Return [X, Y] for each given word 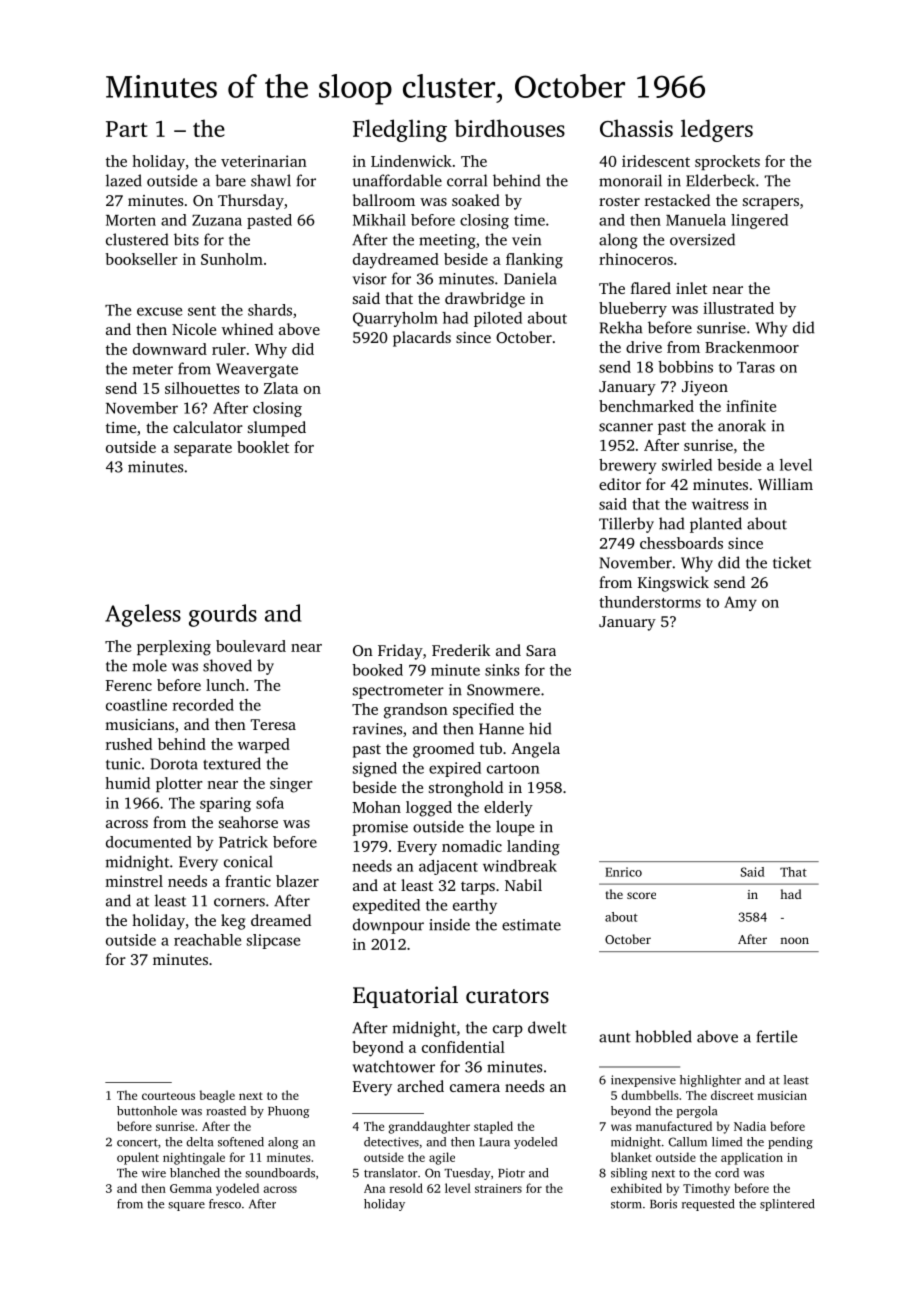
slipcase [273, 941]
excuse [159, 311]
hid [540, 728]
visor [369, 279]
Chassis [636, 128]
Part [127, 129]
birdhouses [510, 128]
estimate [531, 925]
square [186, 1206]
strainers [498, 1188]
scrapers [771, 204]
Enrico [623, 872]
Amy [740, 603]
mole [150, 665]
